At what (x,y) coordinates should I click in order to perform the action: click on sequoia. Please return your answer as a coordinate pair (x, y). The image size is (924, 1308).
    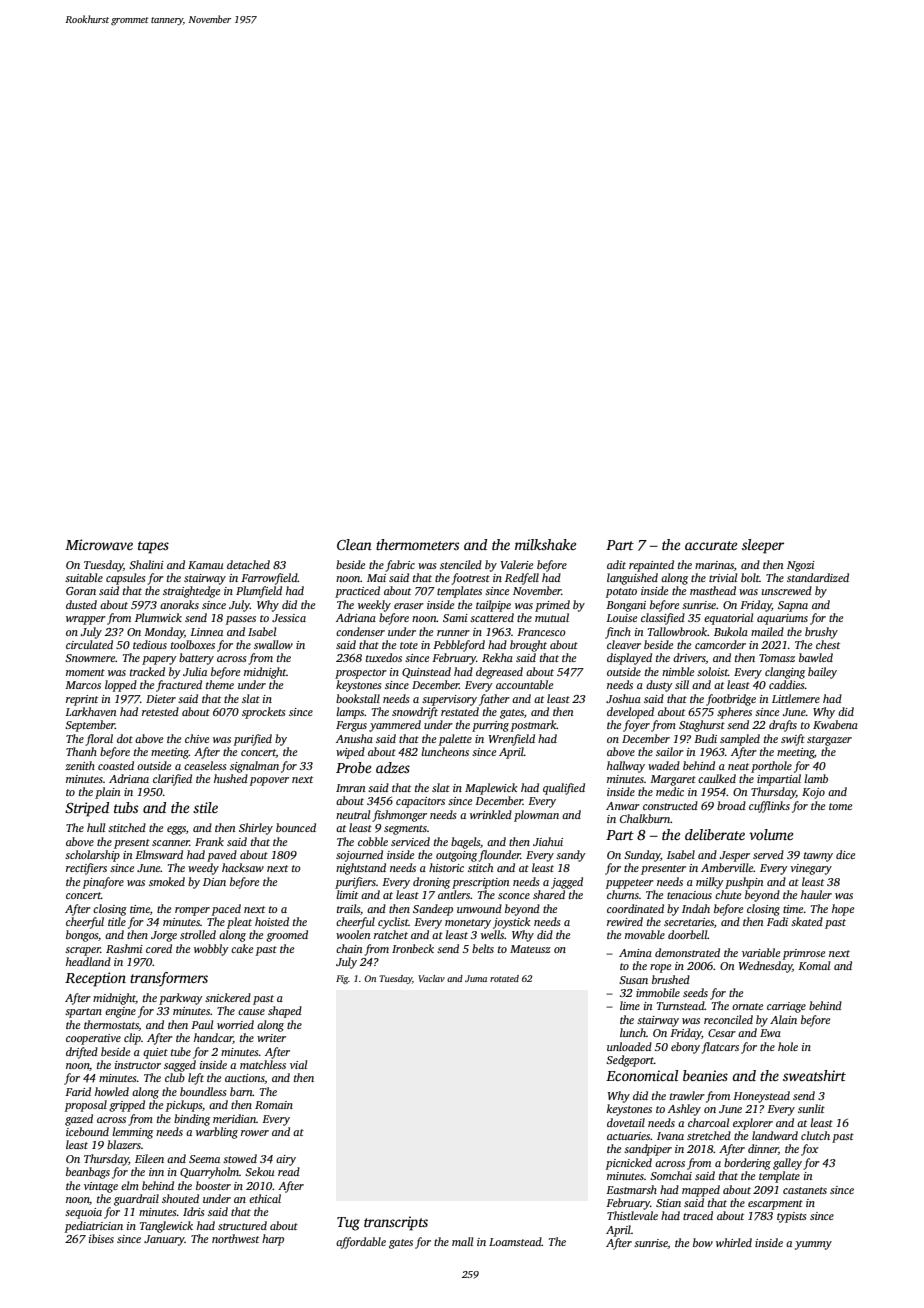
    Looking at the image, I should click on (83, 1213).
